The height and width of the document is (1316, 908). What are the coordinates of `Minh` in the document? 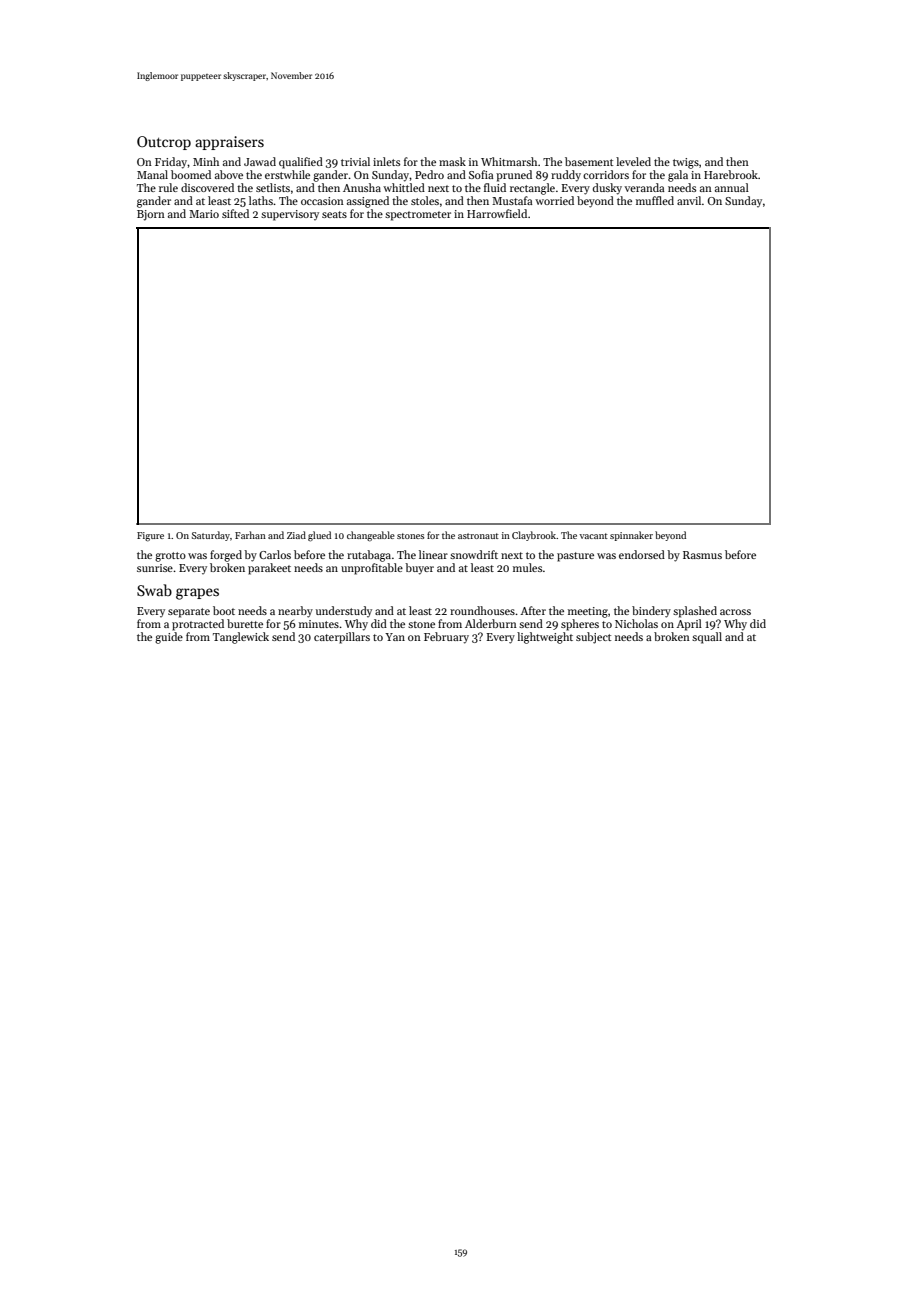 It's located at (206, 161).
